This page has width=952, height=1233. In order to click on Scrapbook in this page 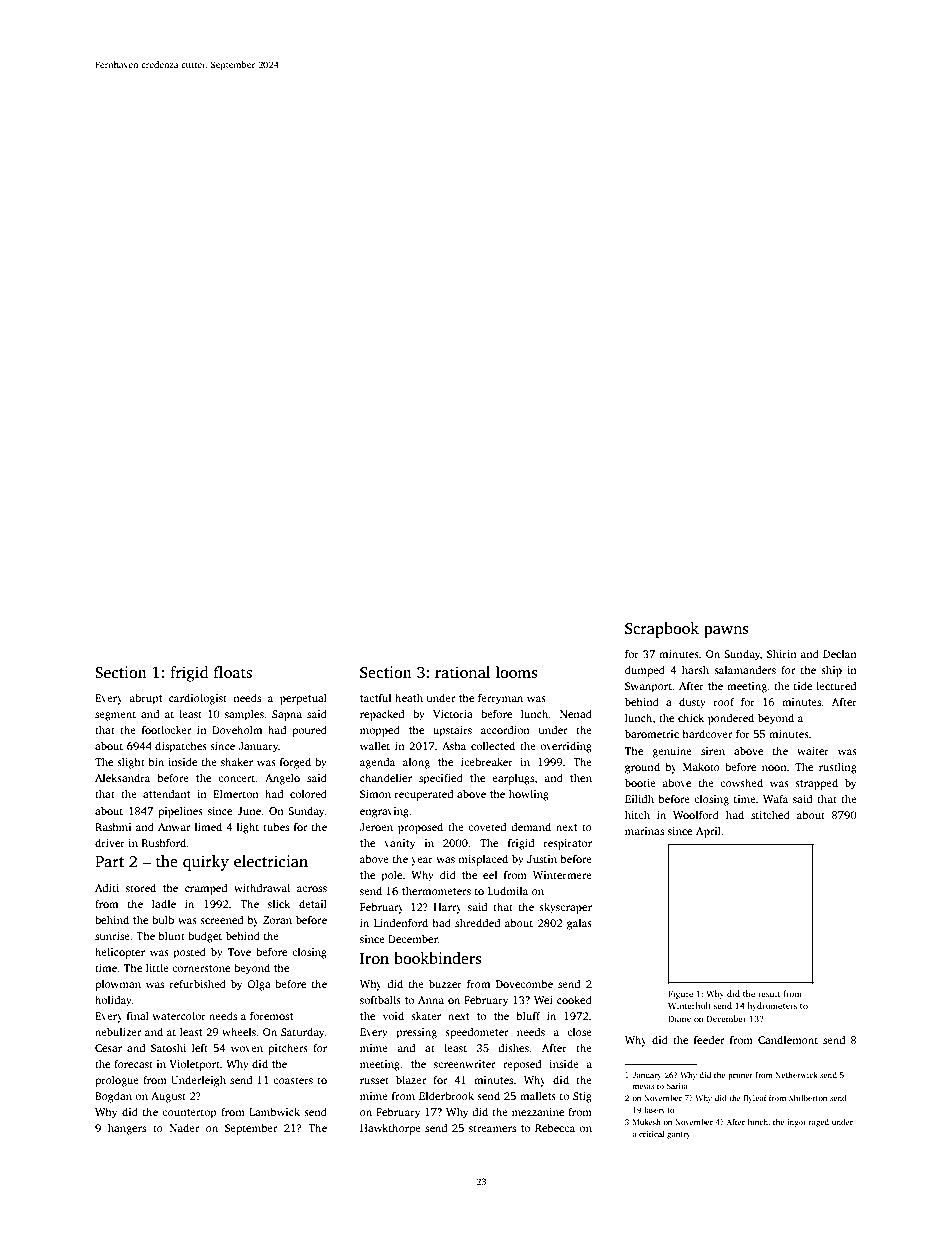, I will do `click(662, 630)`.
